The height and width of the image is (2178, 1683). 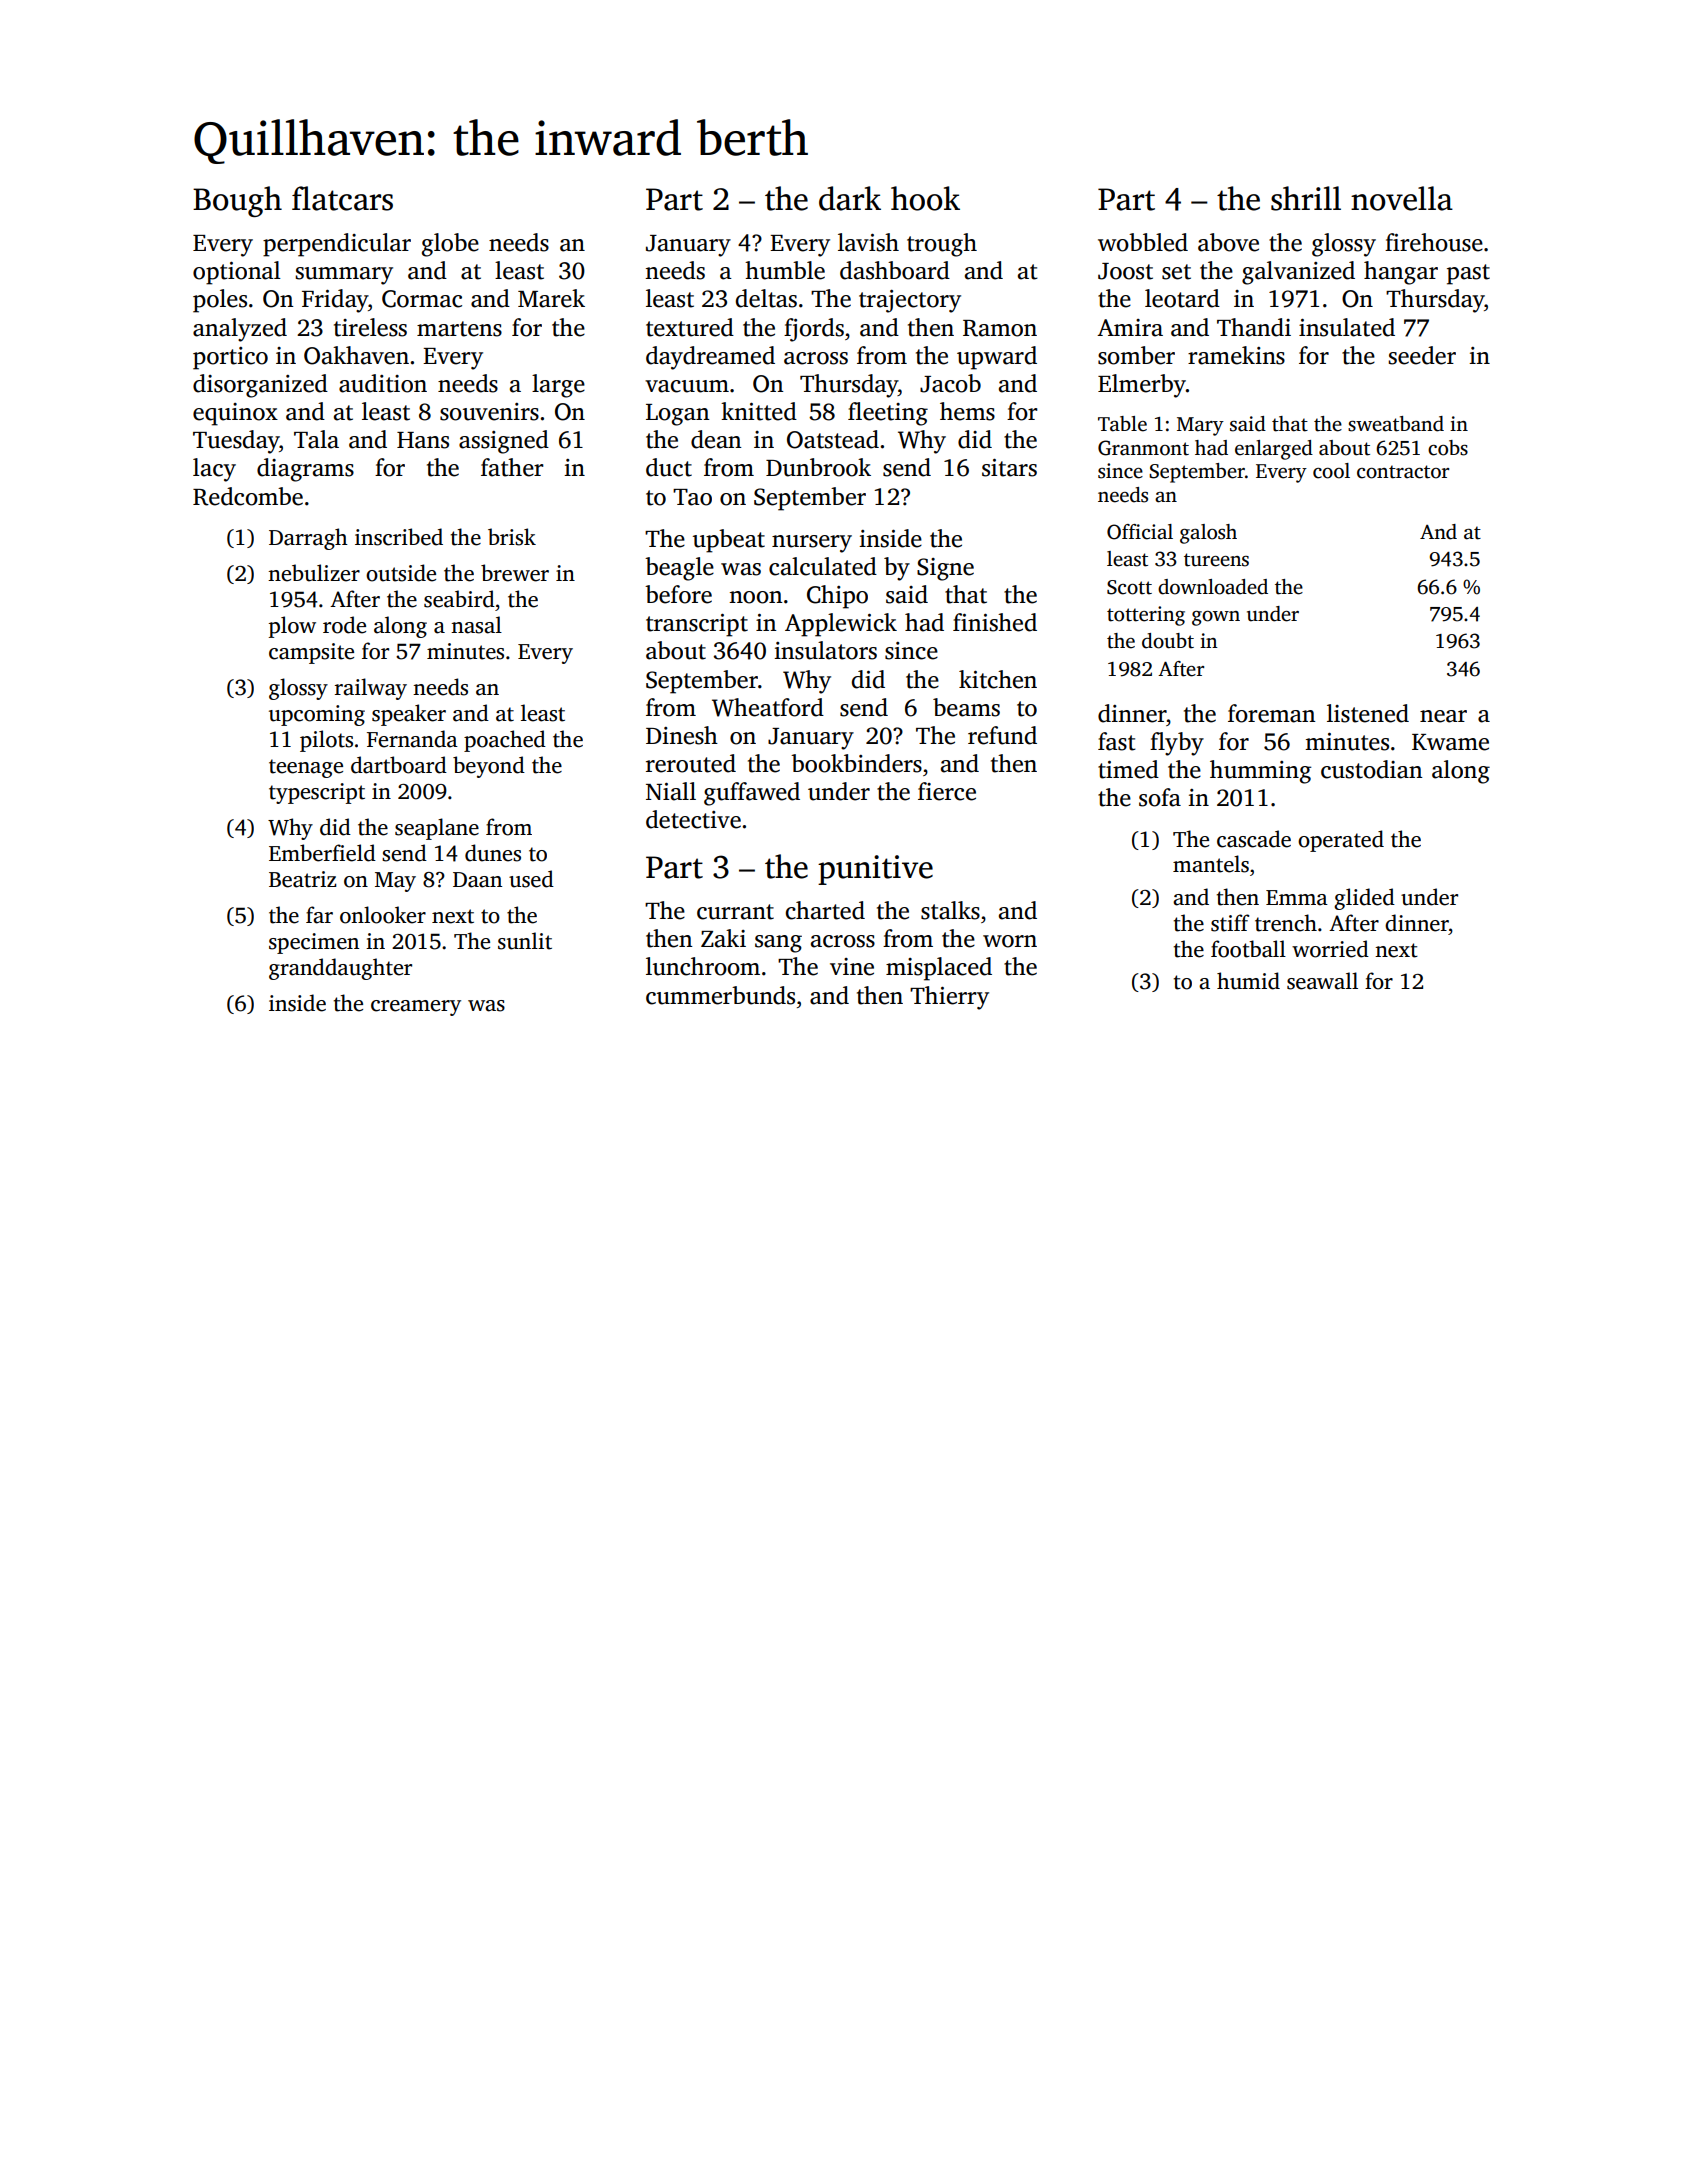 What do you see at coordinates (326, 741) in the image?
I see `pilots` at bounding box center [326, 741].
